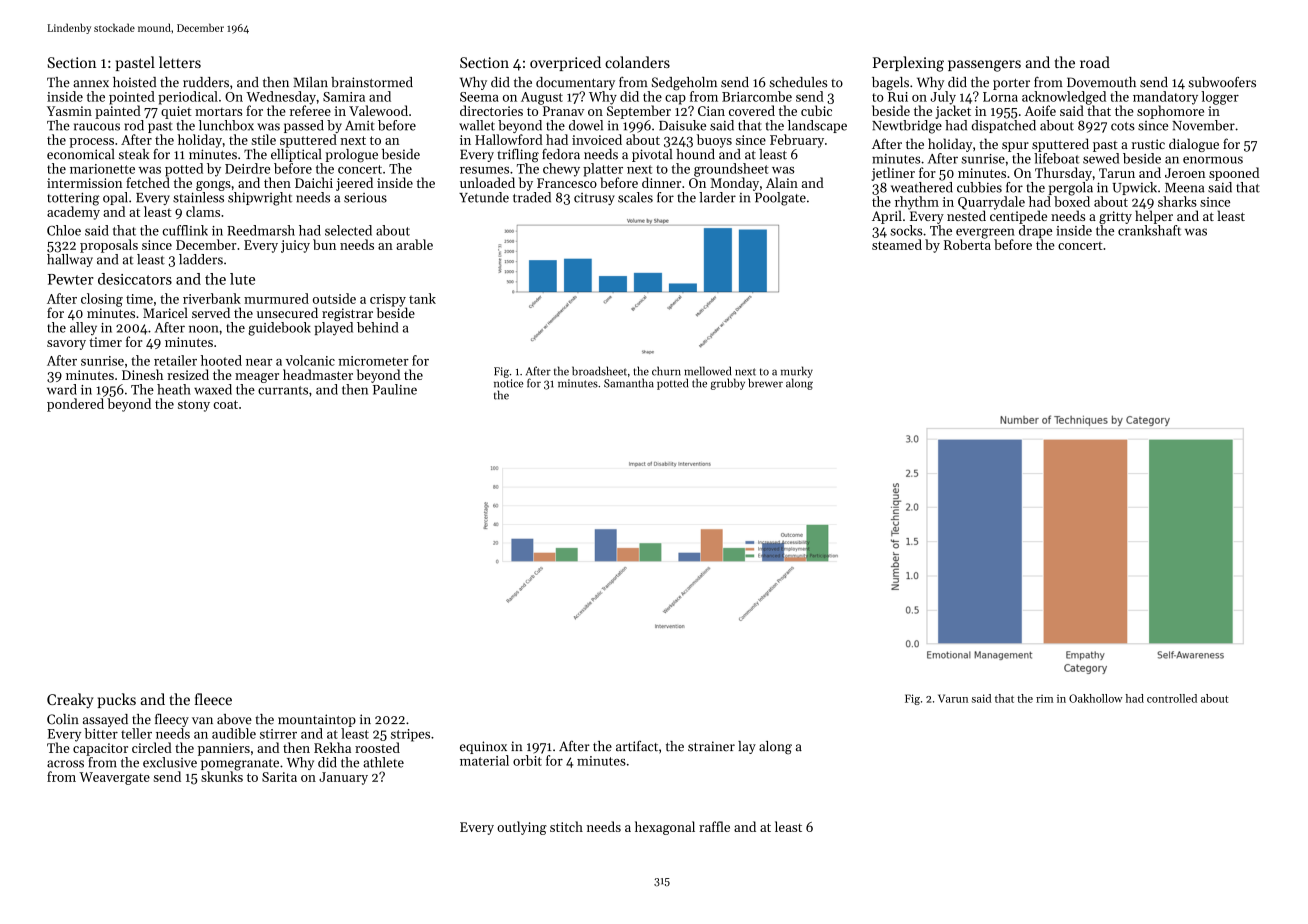  What do you see at coordinates (1149, 230) in the page?
I see `crankshaft` at bounding box center [1149, 230].
